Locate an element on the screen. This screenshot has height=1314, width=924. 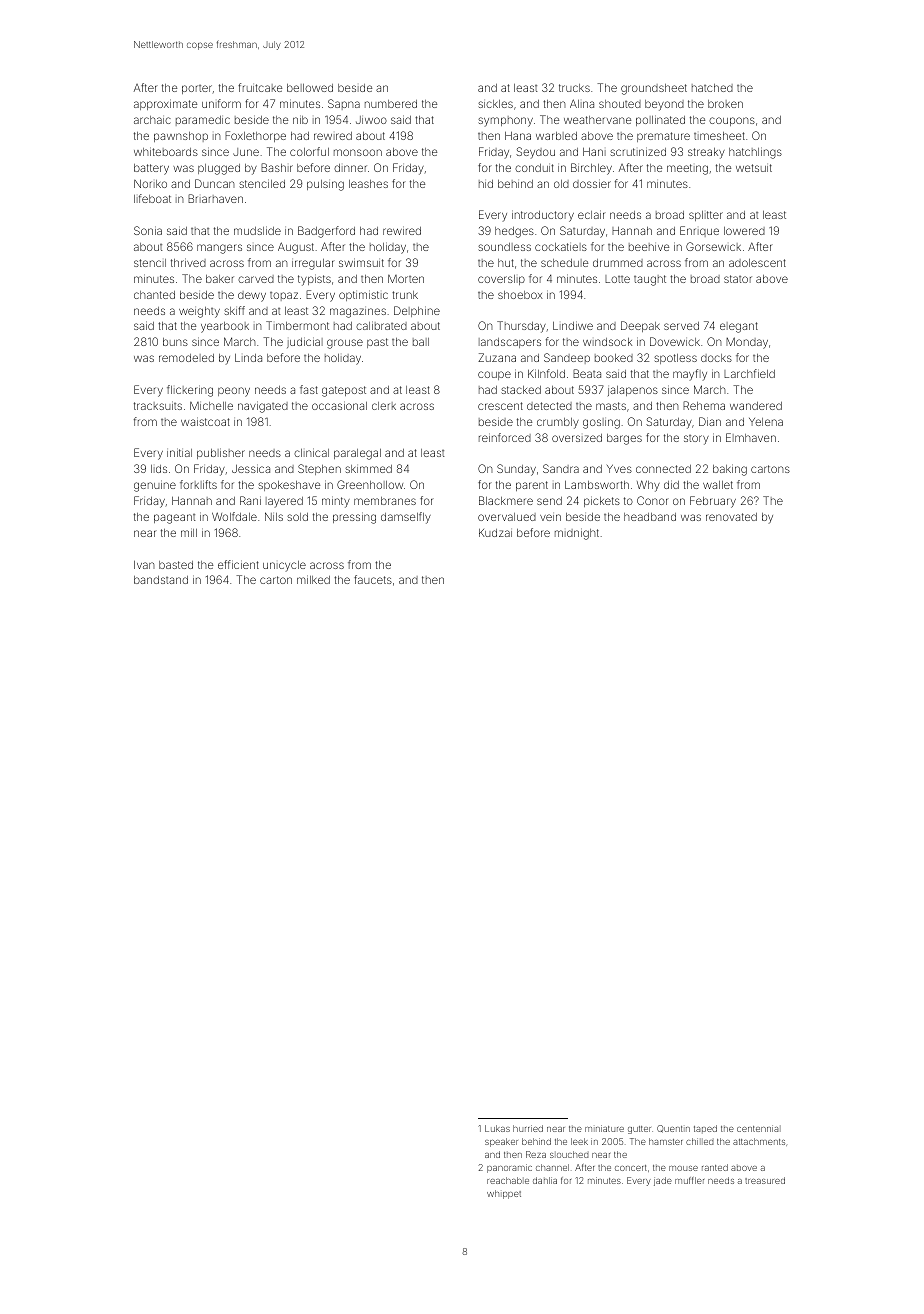
Lukas is located at coordinates (497, 1128).
